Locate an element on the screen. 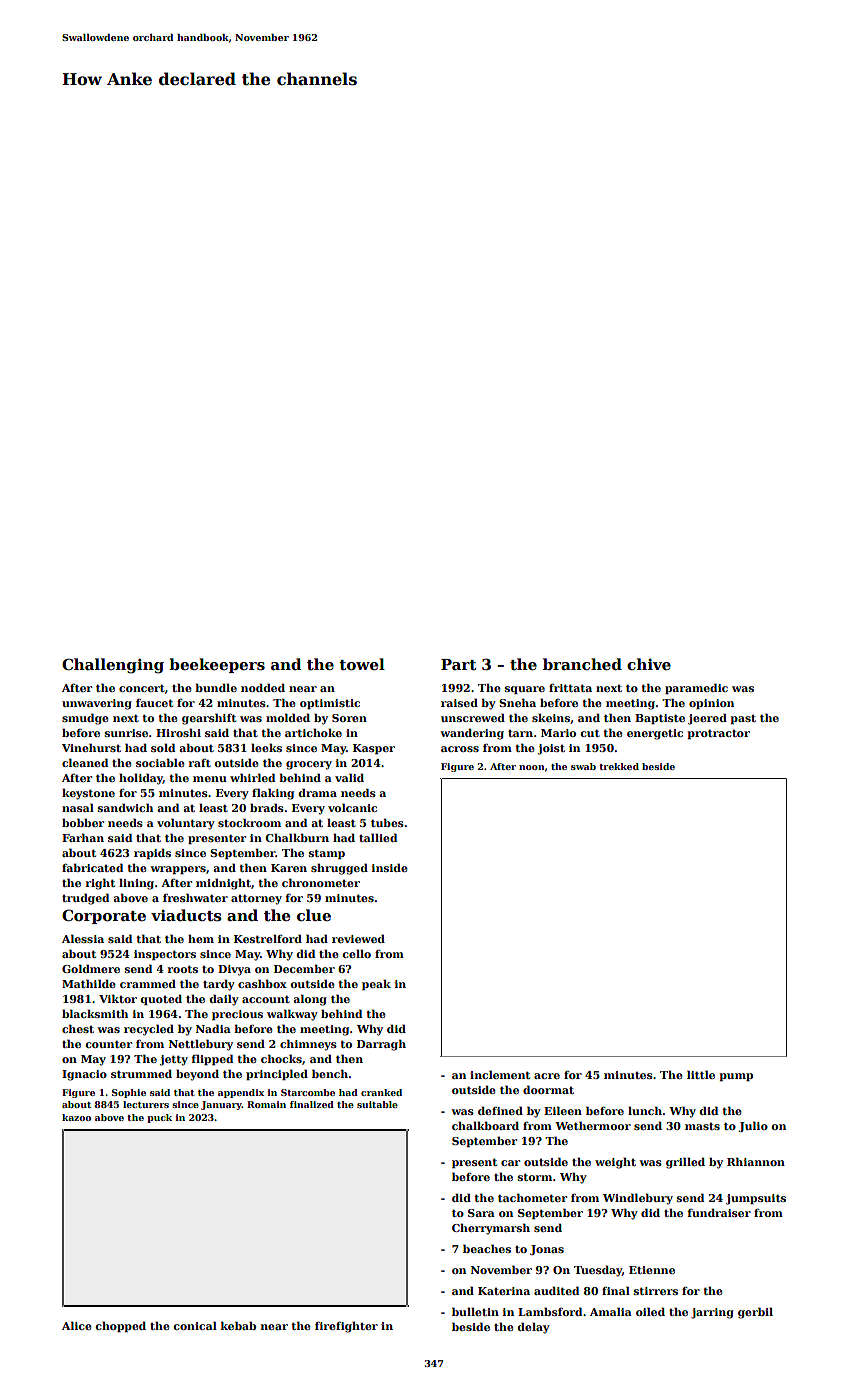 The width and height of the screenshot is (849, 1400). car is located at coordinates (510, 1163).
